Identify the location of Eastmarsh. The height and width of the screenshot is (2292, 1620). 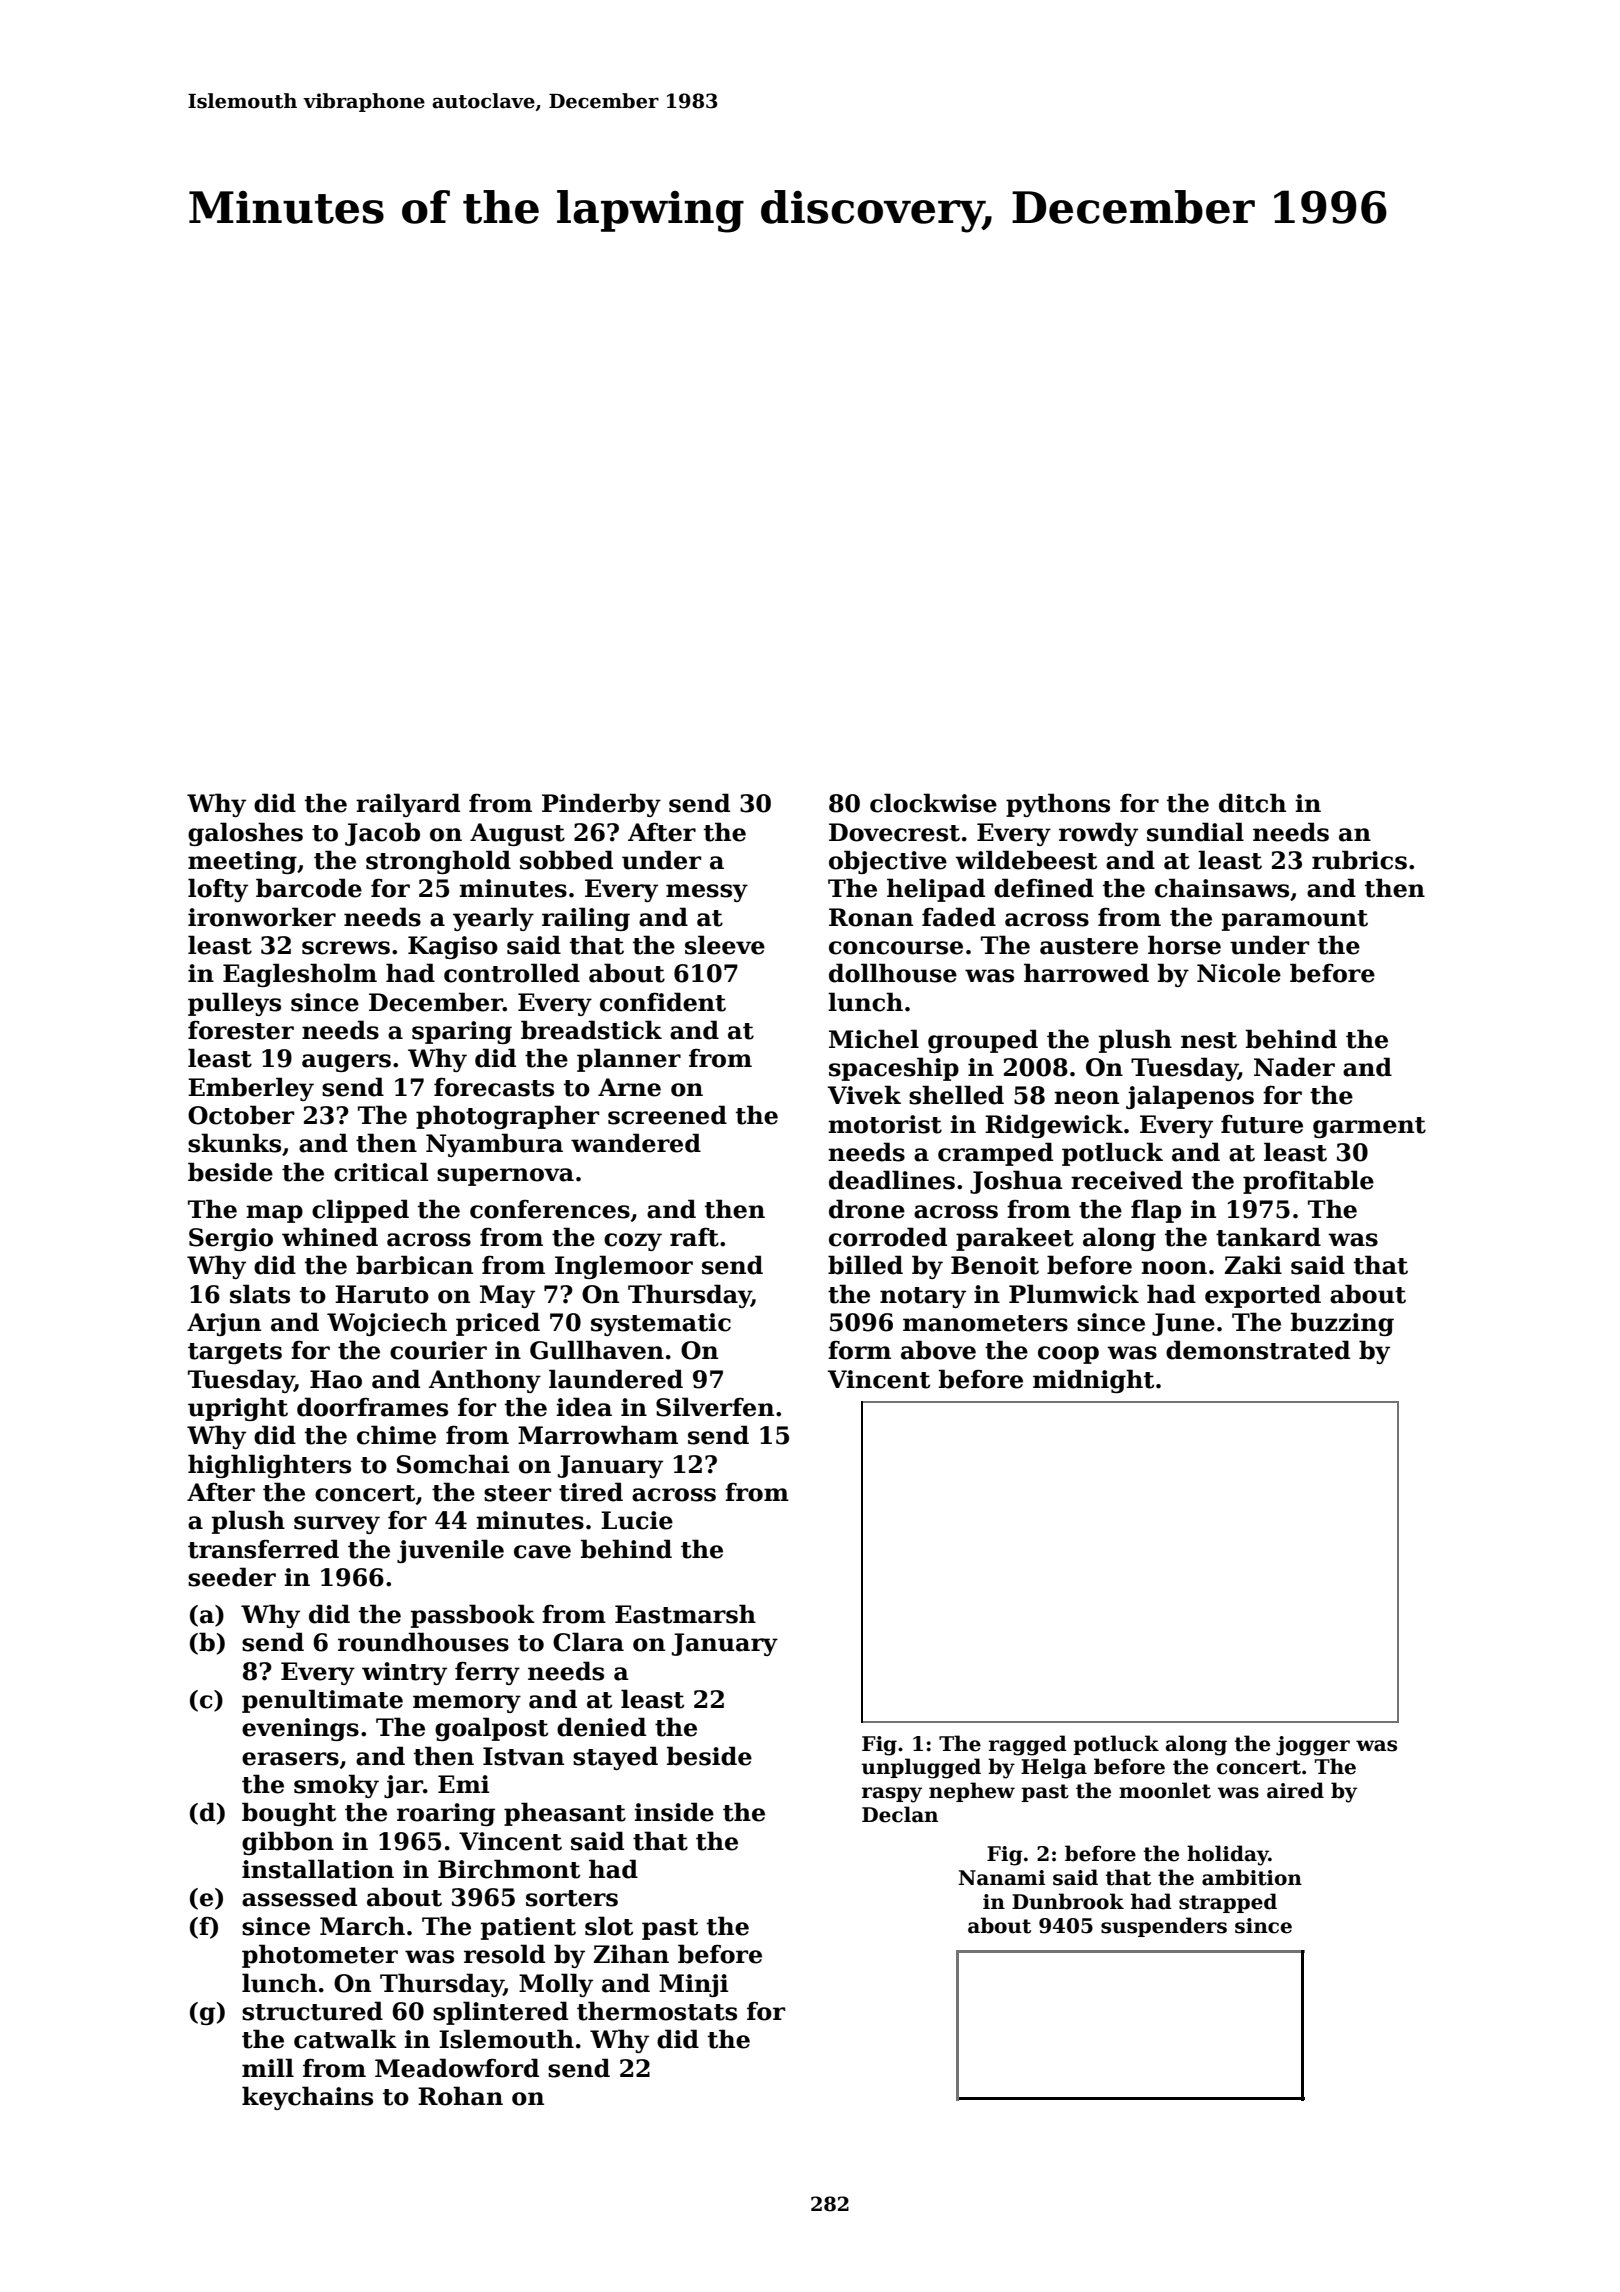
(685, 1614).
